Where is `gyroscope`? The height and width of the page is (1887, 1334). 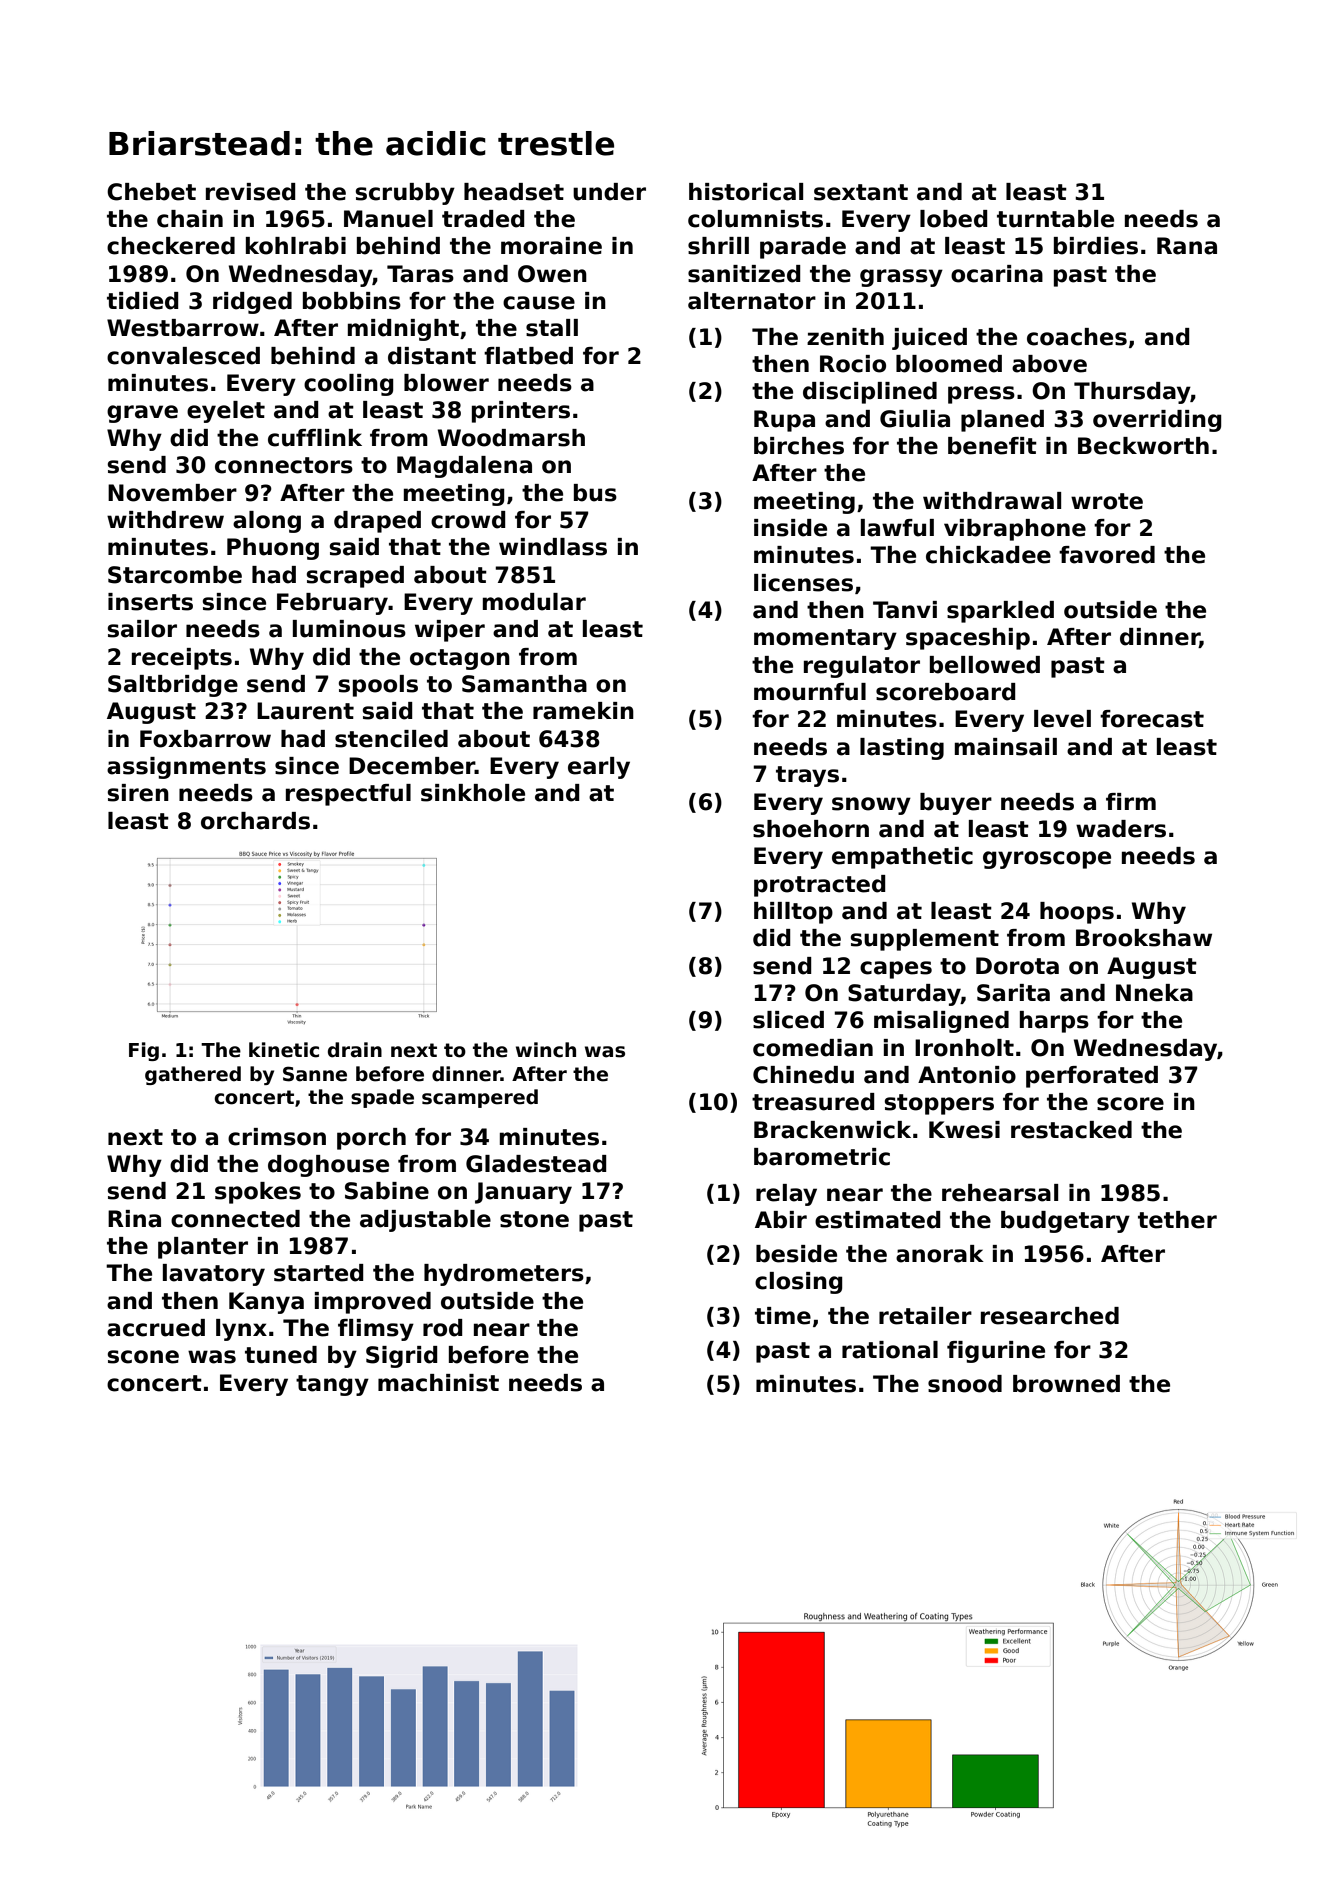 gyroscope is located at coordinates (1047, 860).
